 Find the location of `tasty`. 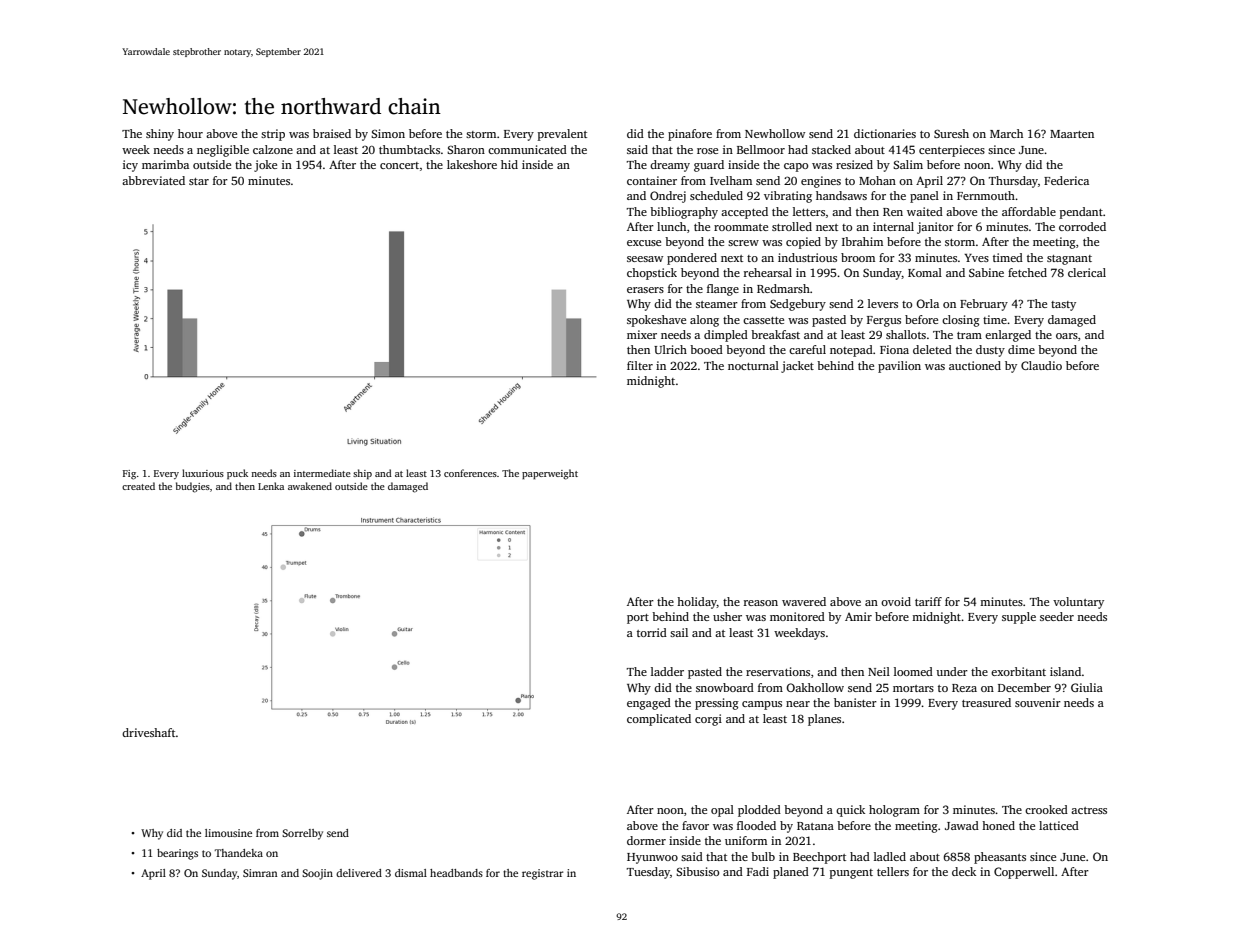

tasty is located at coordinates (1063, 306).
